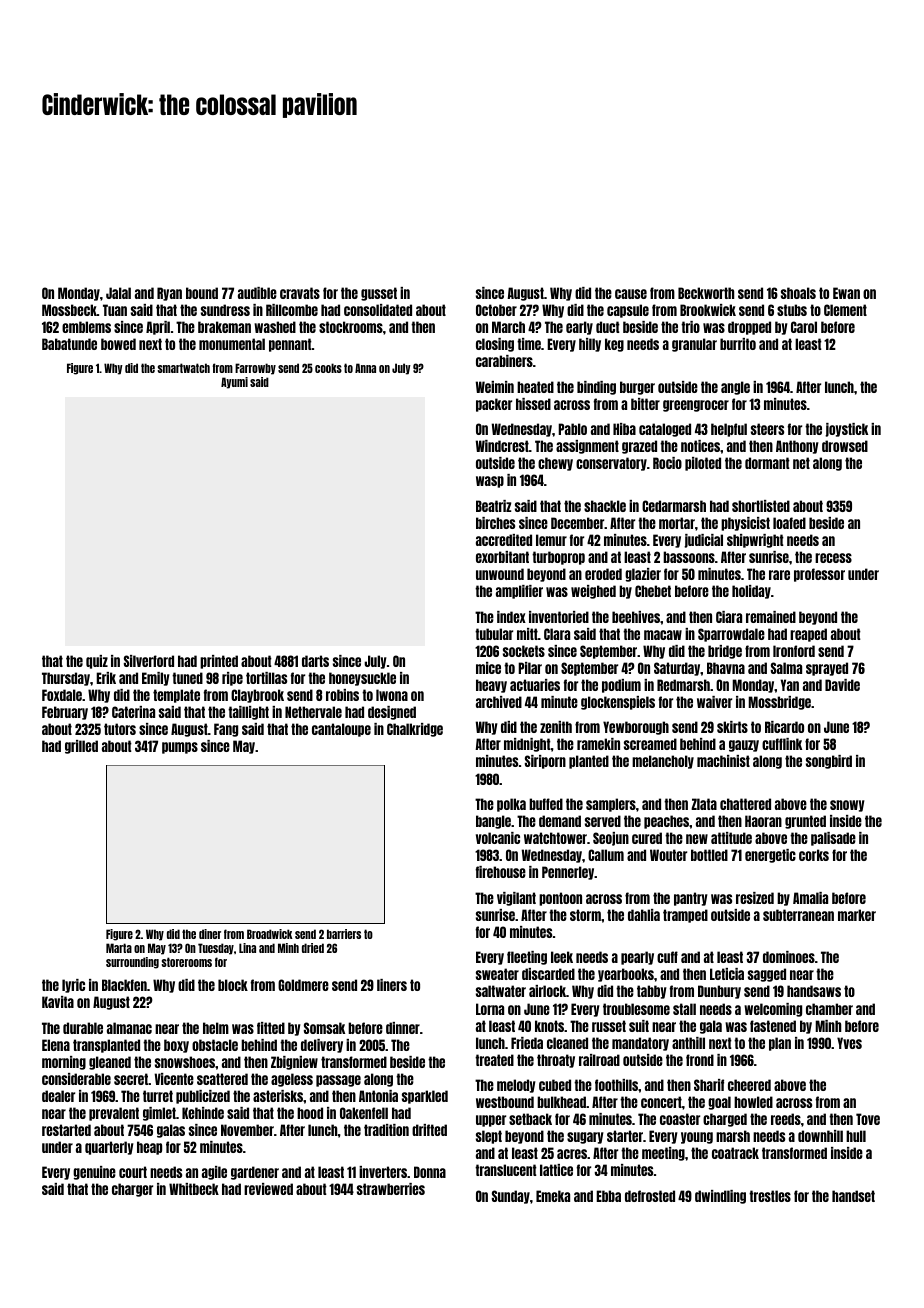  I want to click on Jalal, so click(118, 293).
